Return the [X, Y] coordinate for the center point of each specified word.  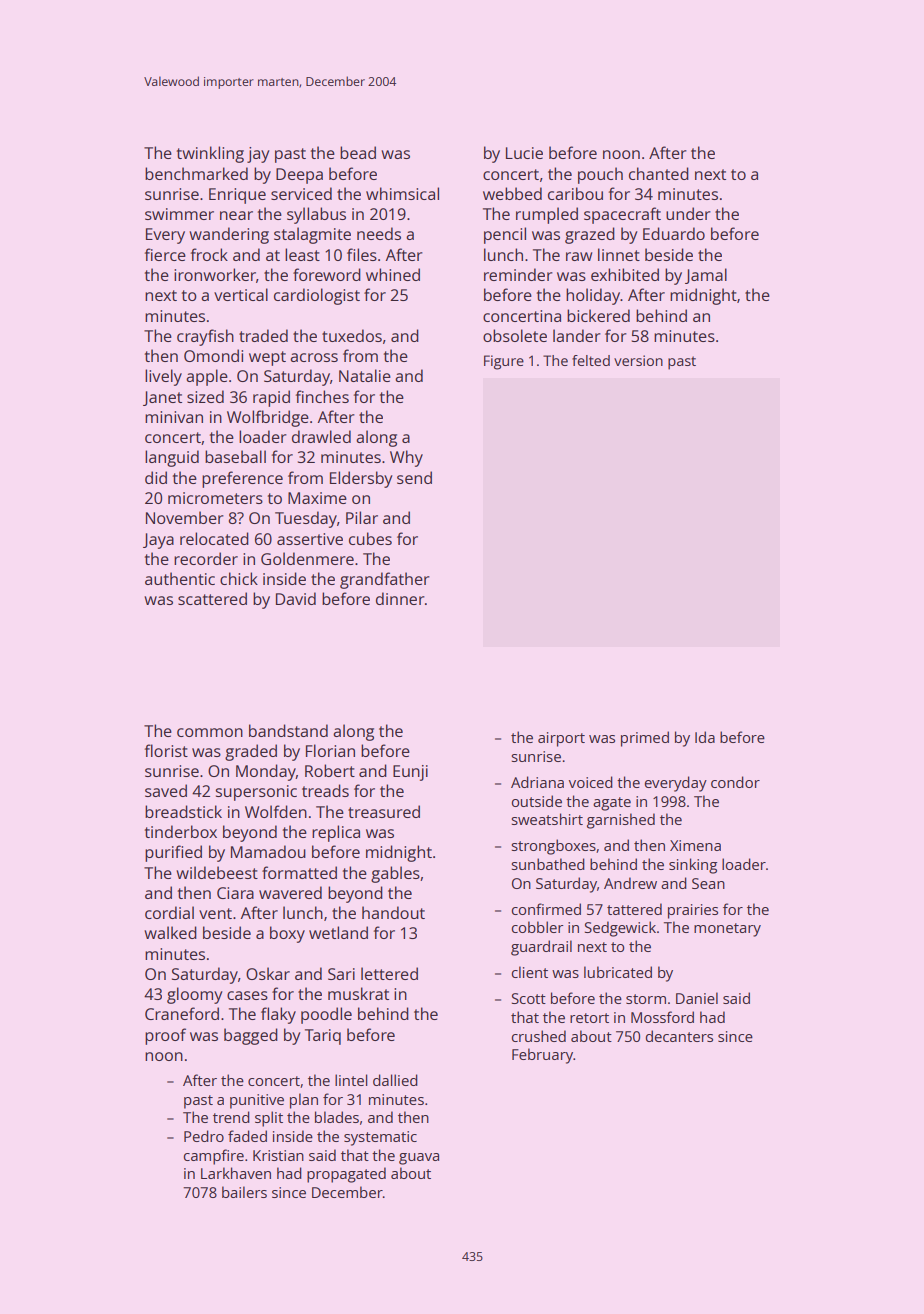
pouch [600, 175]
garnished [621, 821]
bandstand [288, 730]
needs [379, 233]
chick [239, 578]
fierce [165, 254]
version [638, 360]
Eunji [410, 773]
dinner [400, 598]
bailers [244, 1192]
